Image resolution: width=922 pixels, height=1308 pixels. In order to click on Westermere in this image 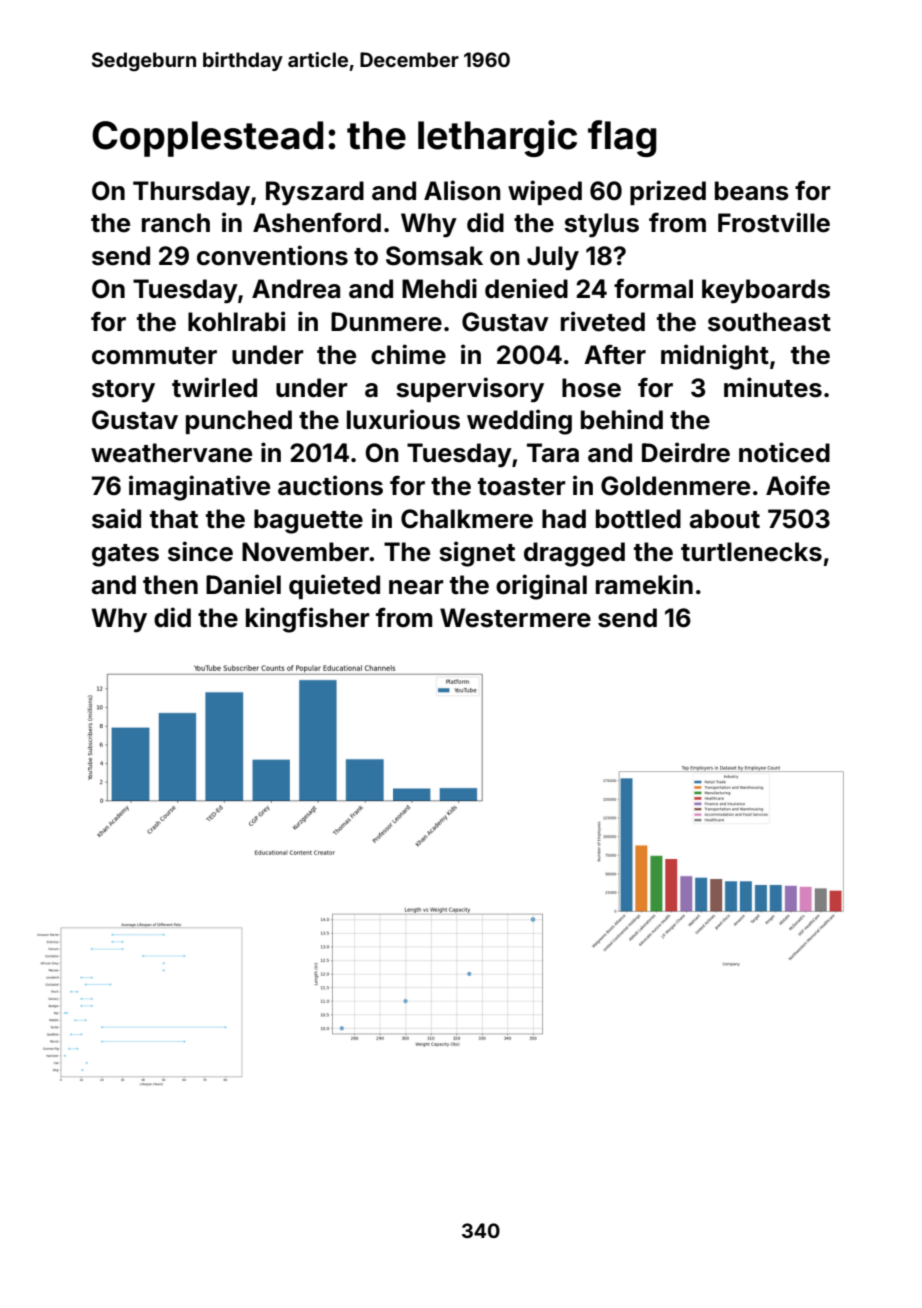, I will do `click(515, 618)`.
